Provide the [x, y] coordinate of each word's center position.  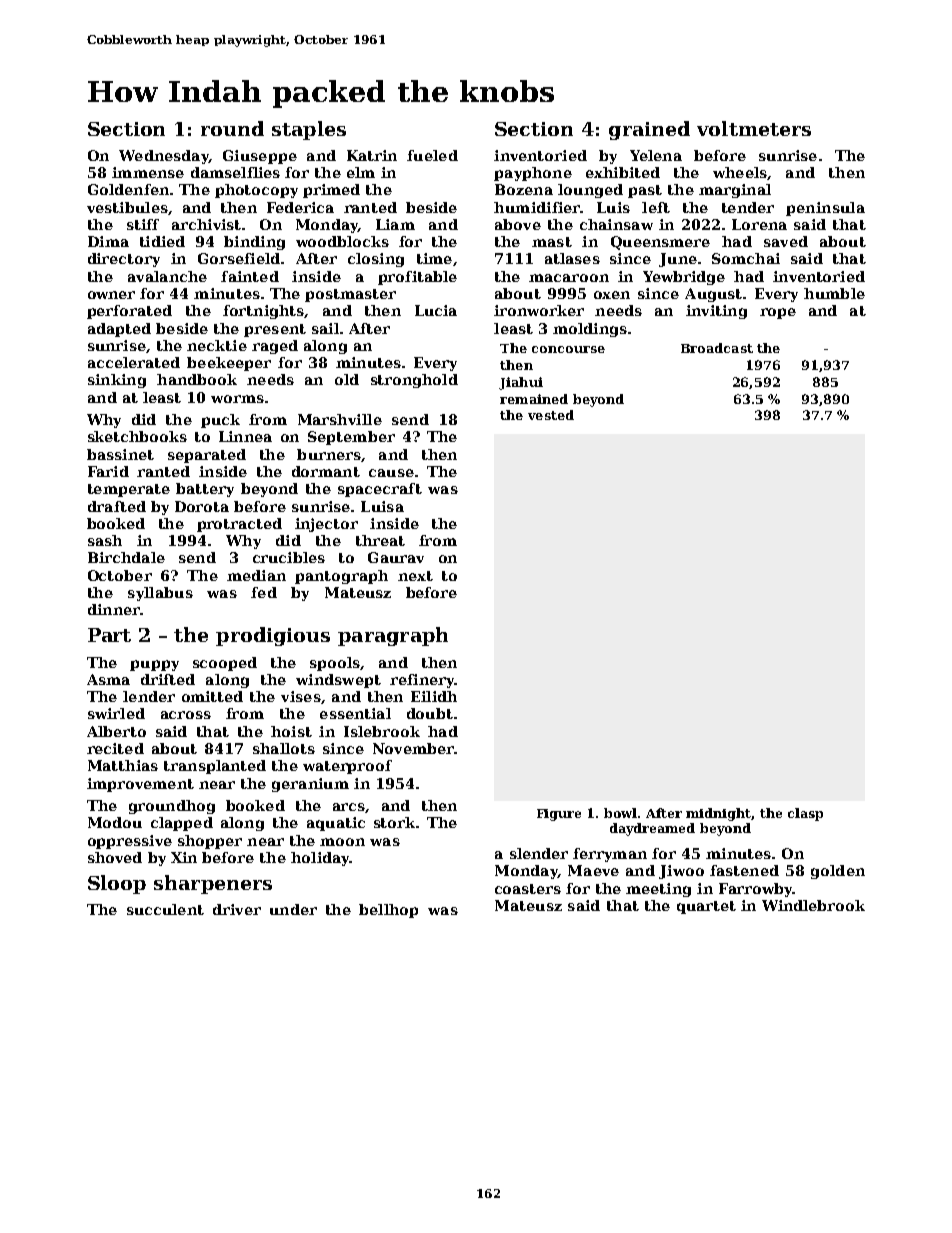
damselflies [235, 172]
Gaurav [396, 557]
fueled [432, 155]
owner [111, 295]
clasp [805, 814]
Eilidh [434, 696]
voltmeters [754, 128]
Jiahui [521, 383]
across [186, 715]
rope [778, 313]
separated [207, 456]
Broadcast [717, 348]
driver [237, 909]
